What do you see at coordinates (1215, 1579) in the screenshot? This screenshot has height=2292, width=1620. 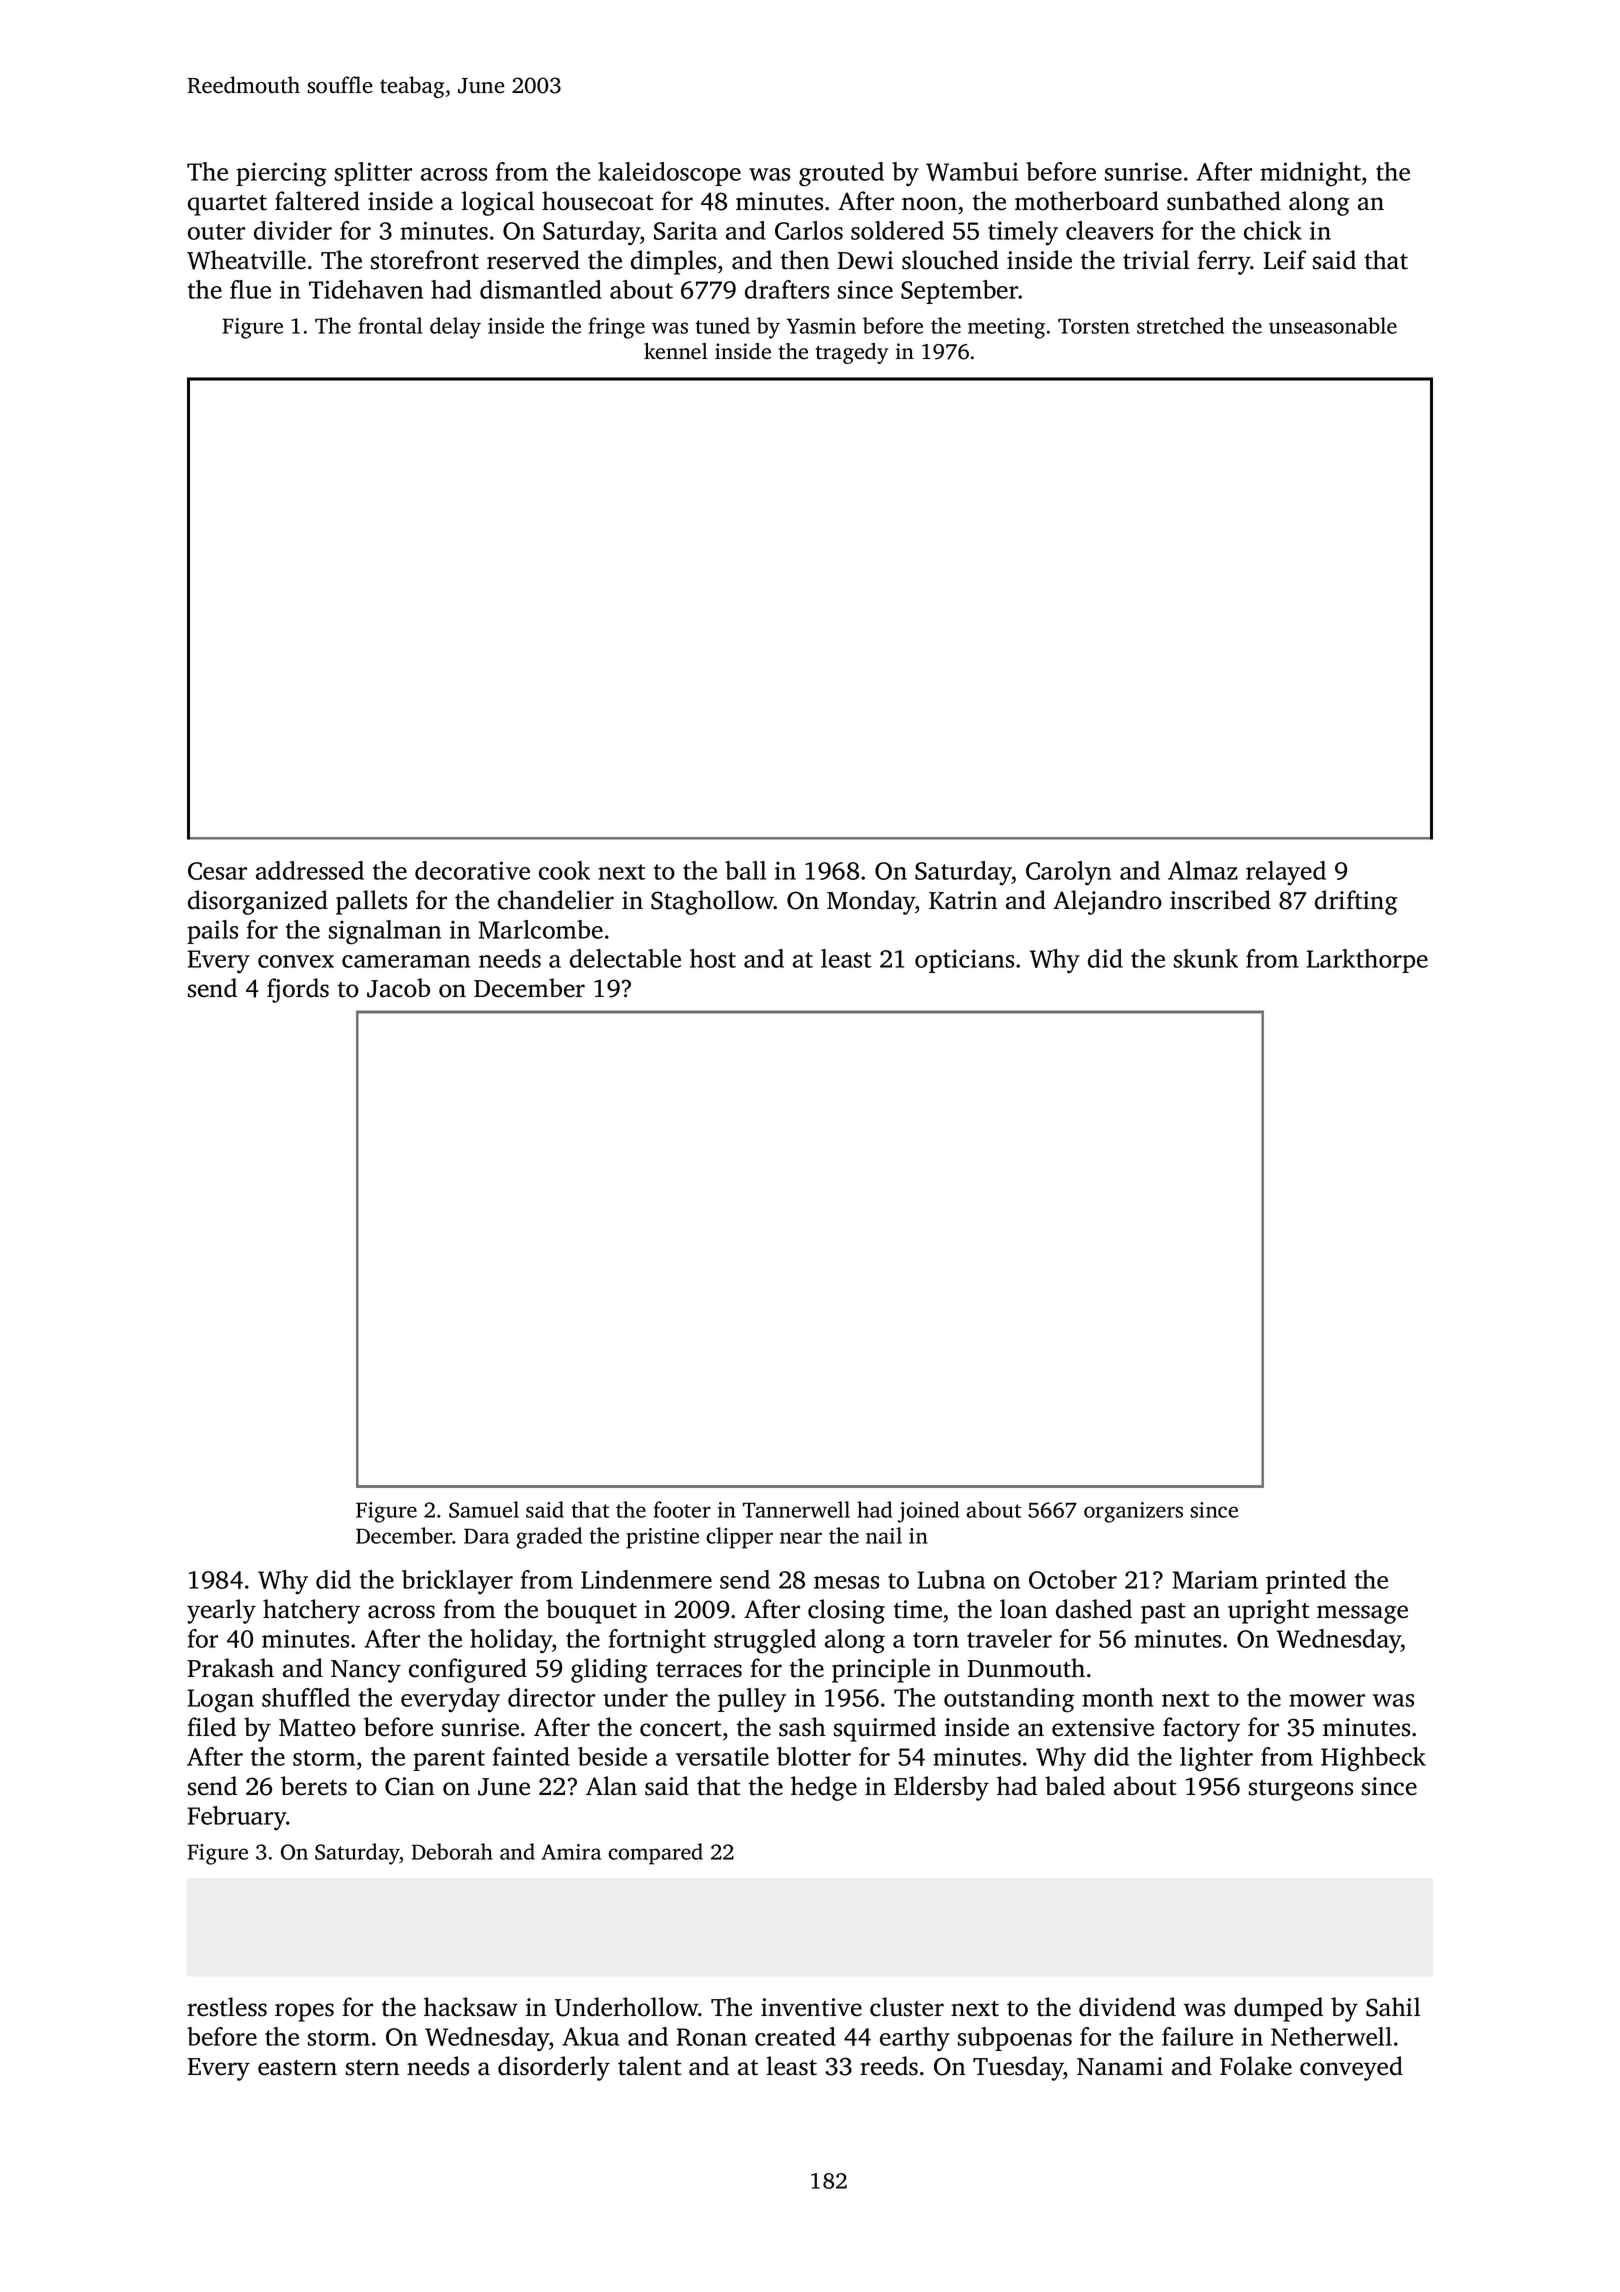 I see `Mariam` at bounding box center [1215, 1579].
